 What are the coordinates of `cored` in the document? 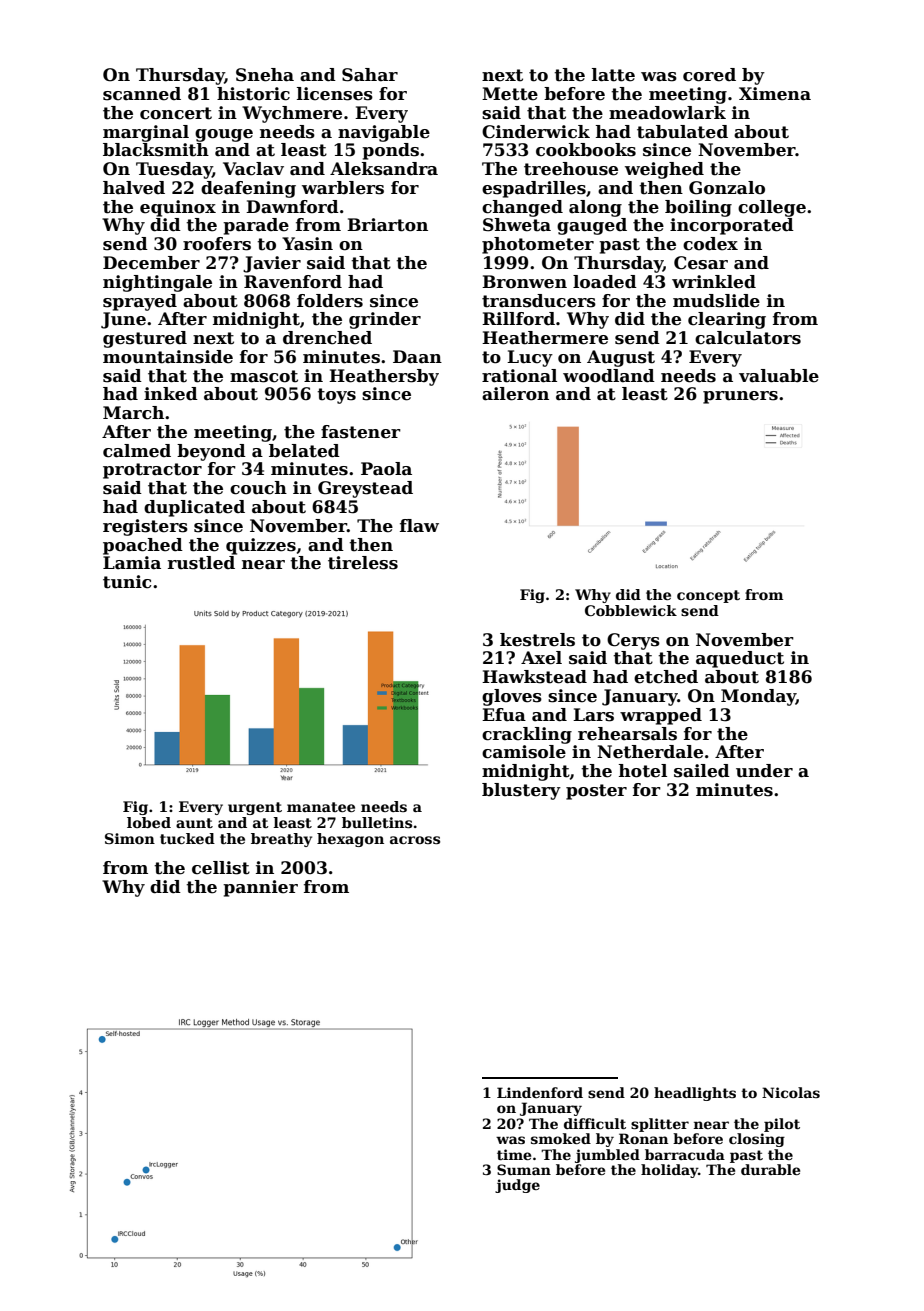 It's located at (709, 75).
